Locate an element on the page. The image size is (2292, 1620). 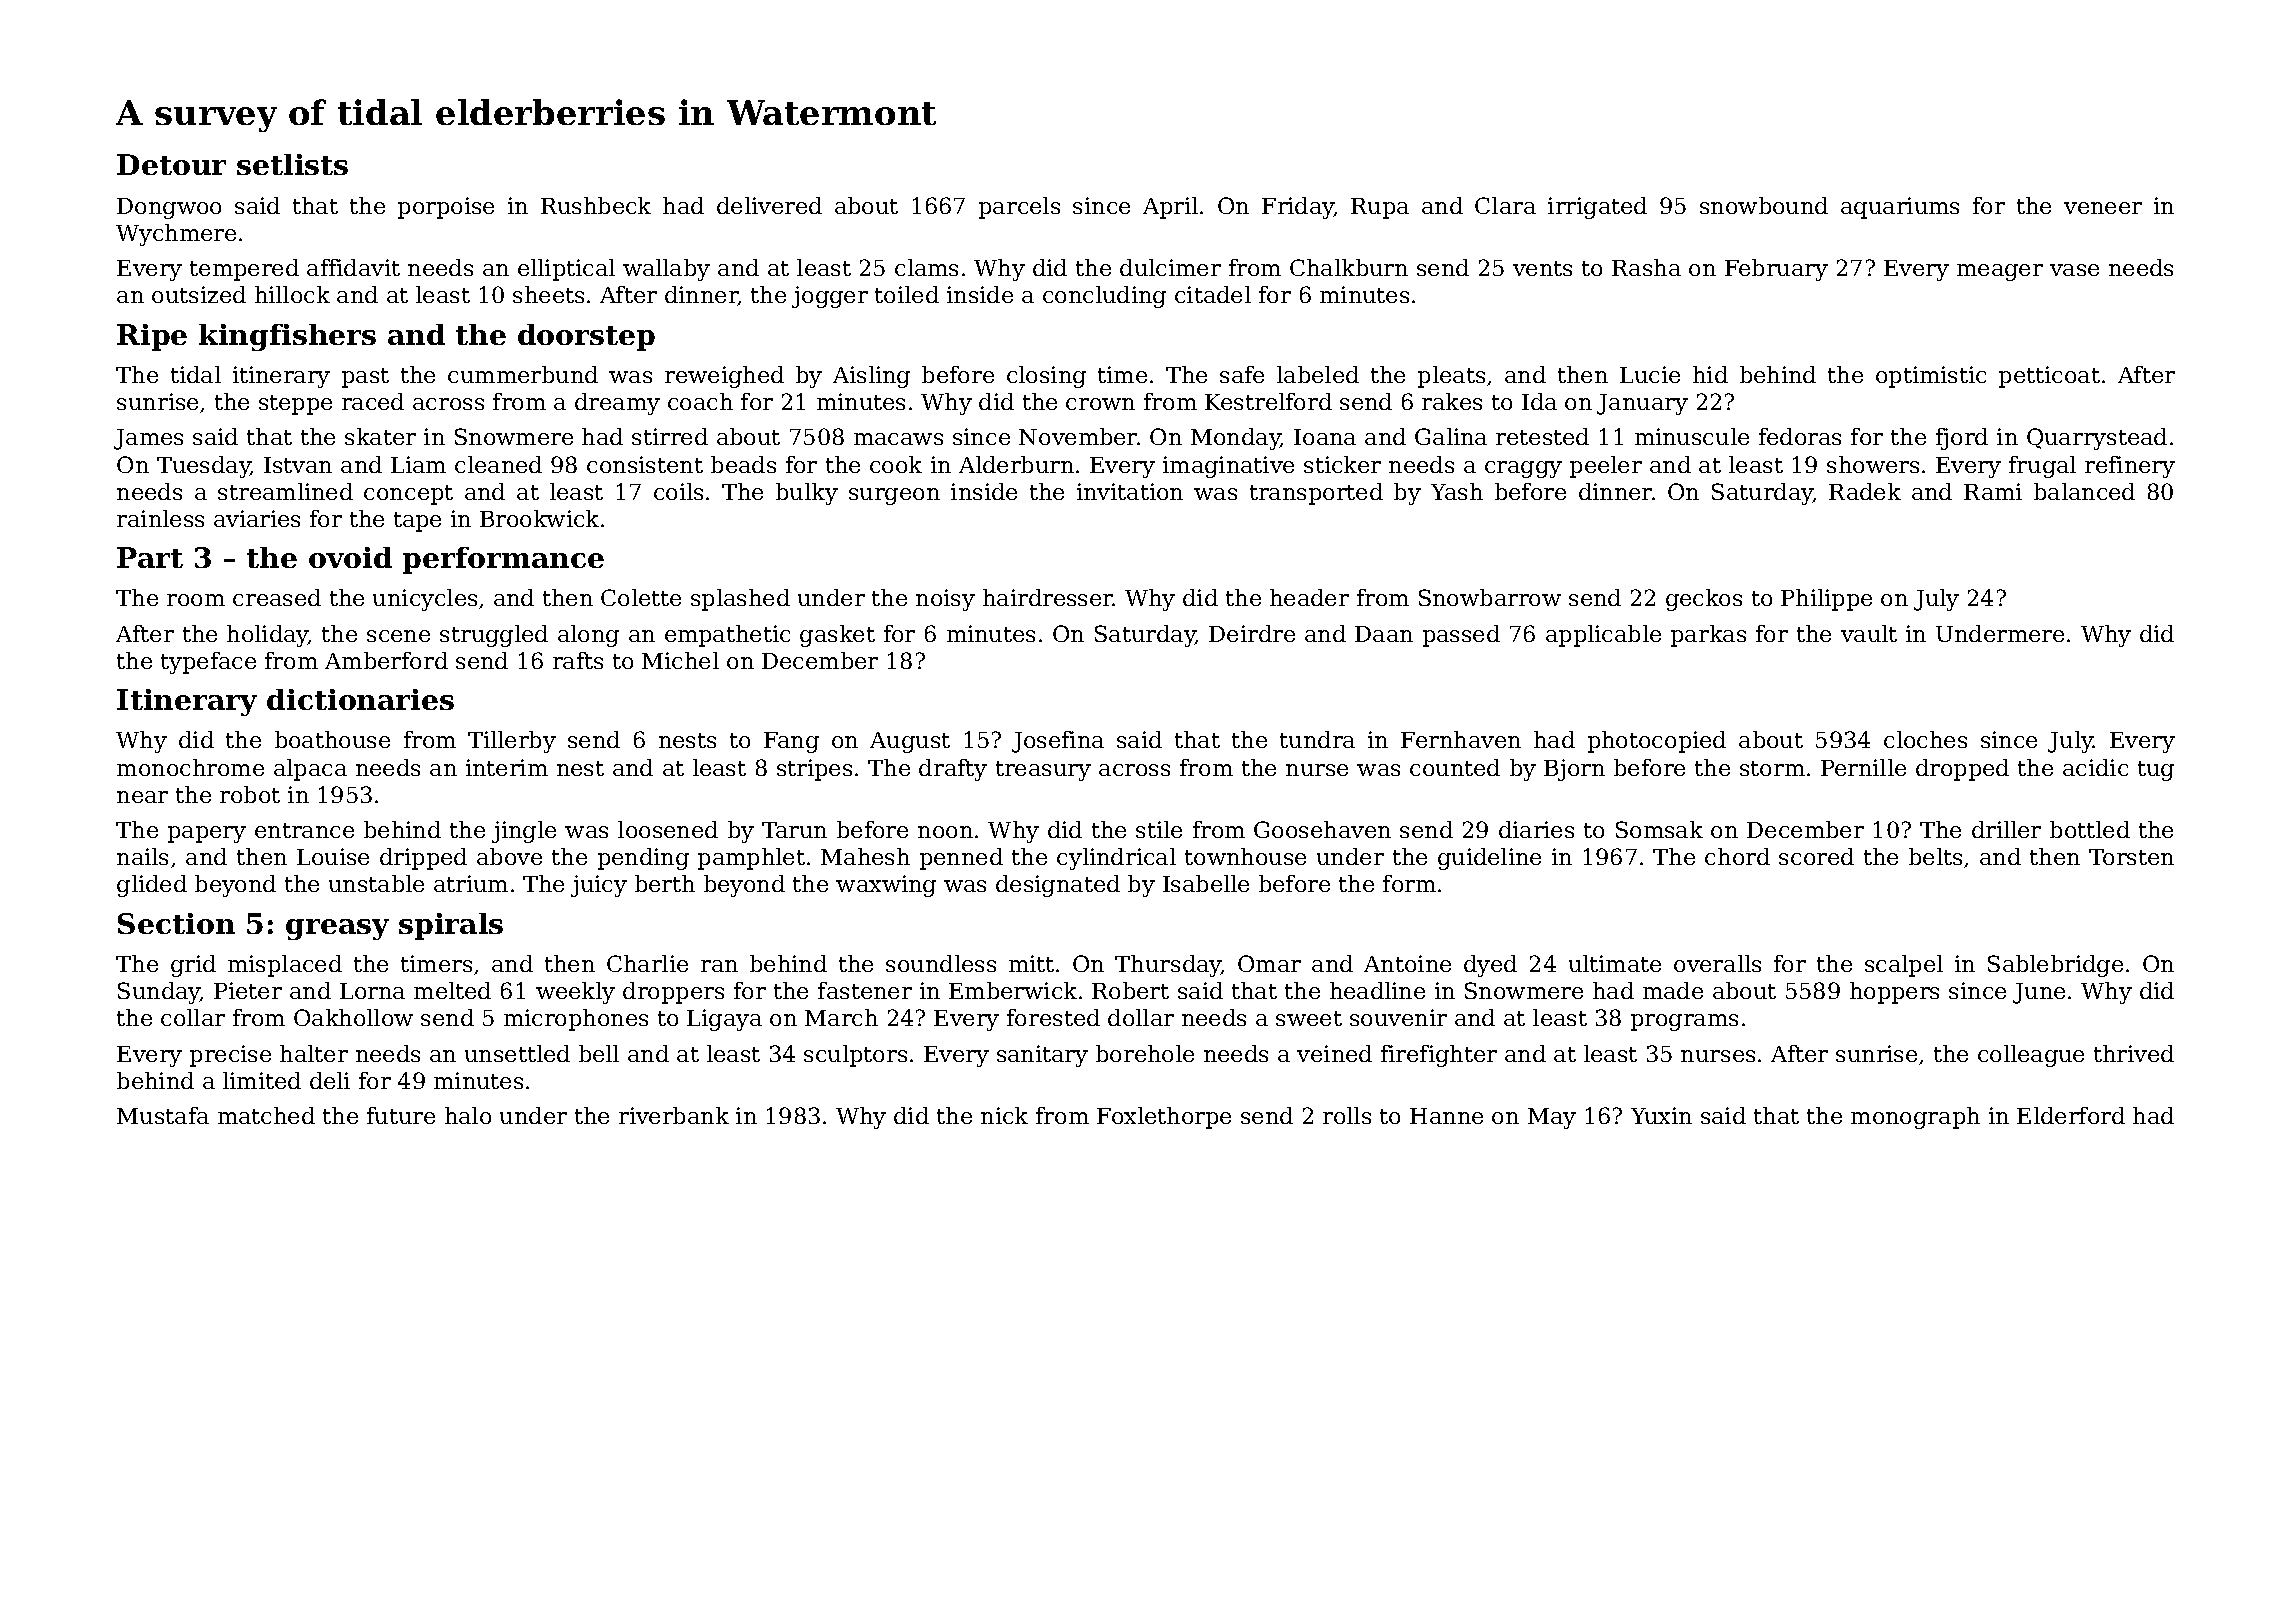
April is located at coordinates (1170, 208).
